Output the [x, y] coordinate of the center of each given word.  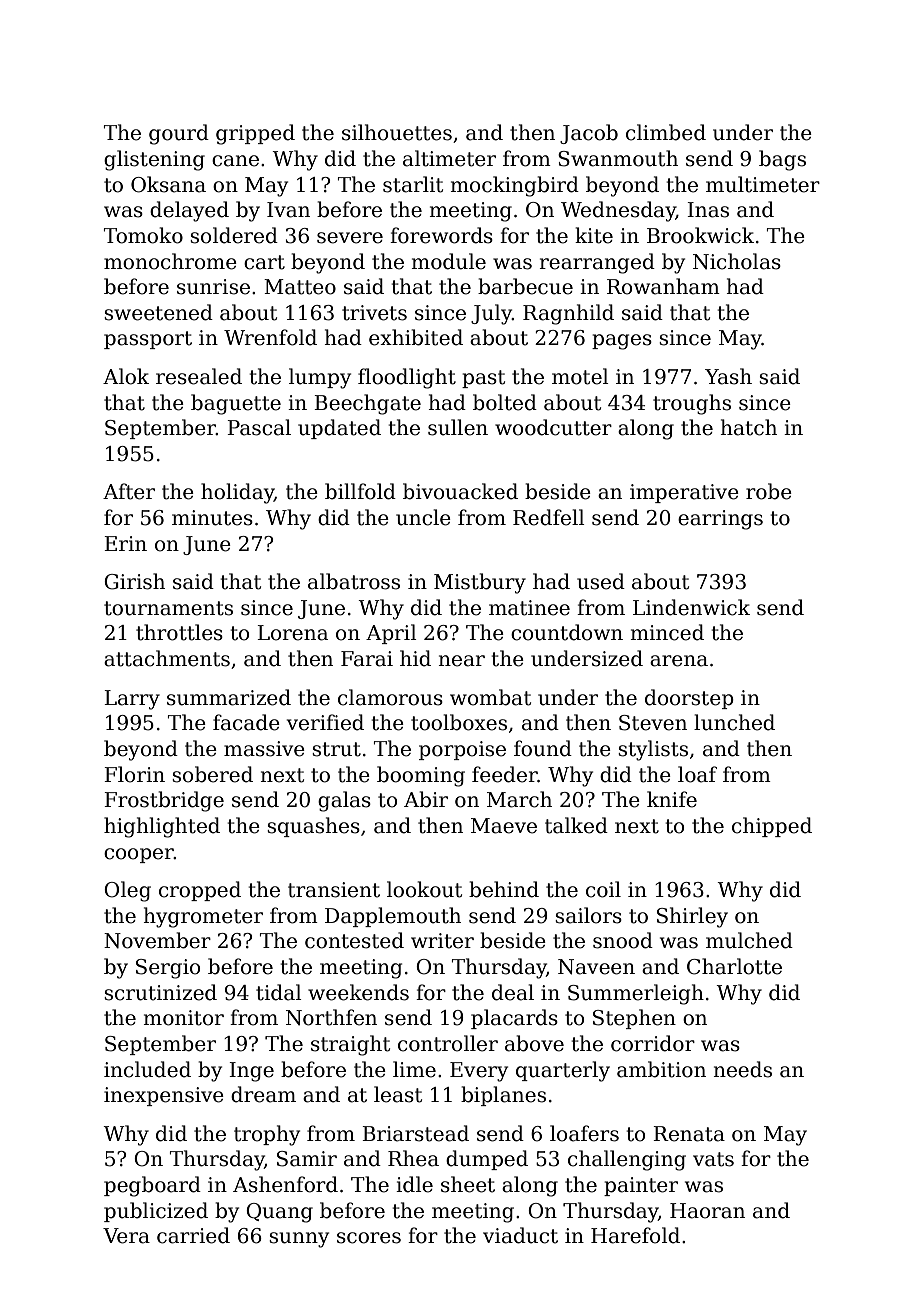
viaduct [520, 1235]
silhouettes [397, 132]
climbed [666, 132]
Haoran [707, 1211]
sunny [299, 1240]
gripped [255, 134]
